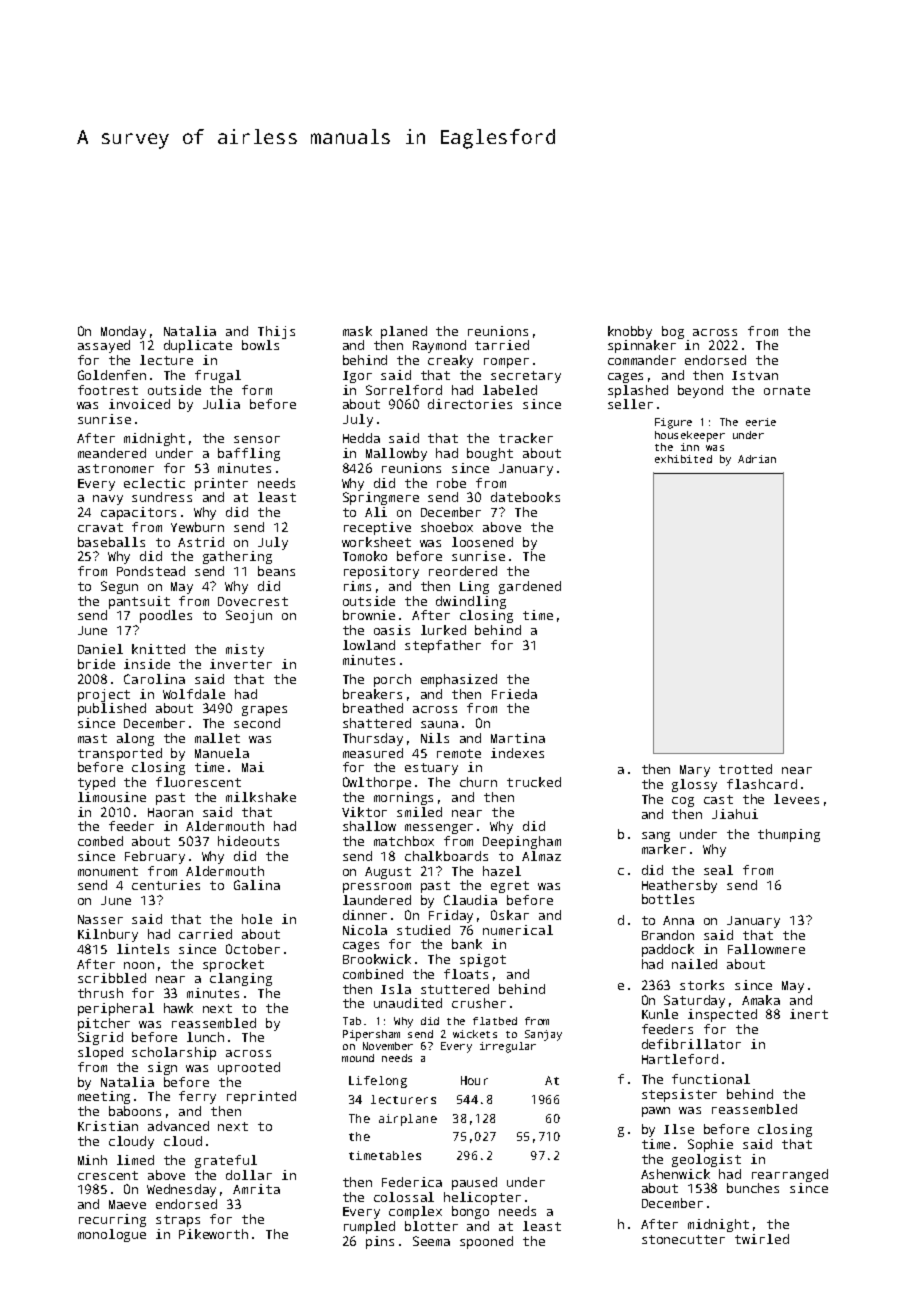  I want to click on bog, so click(673, 332).
